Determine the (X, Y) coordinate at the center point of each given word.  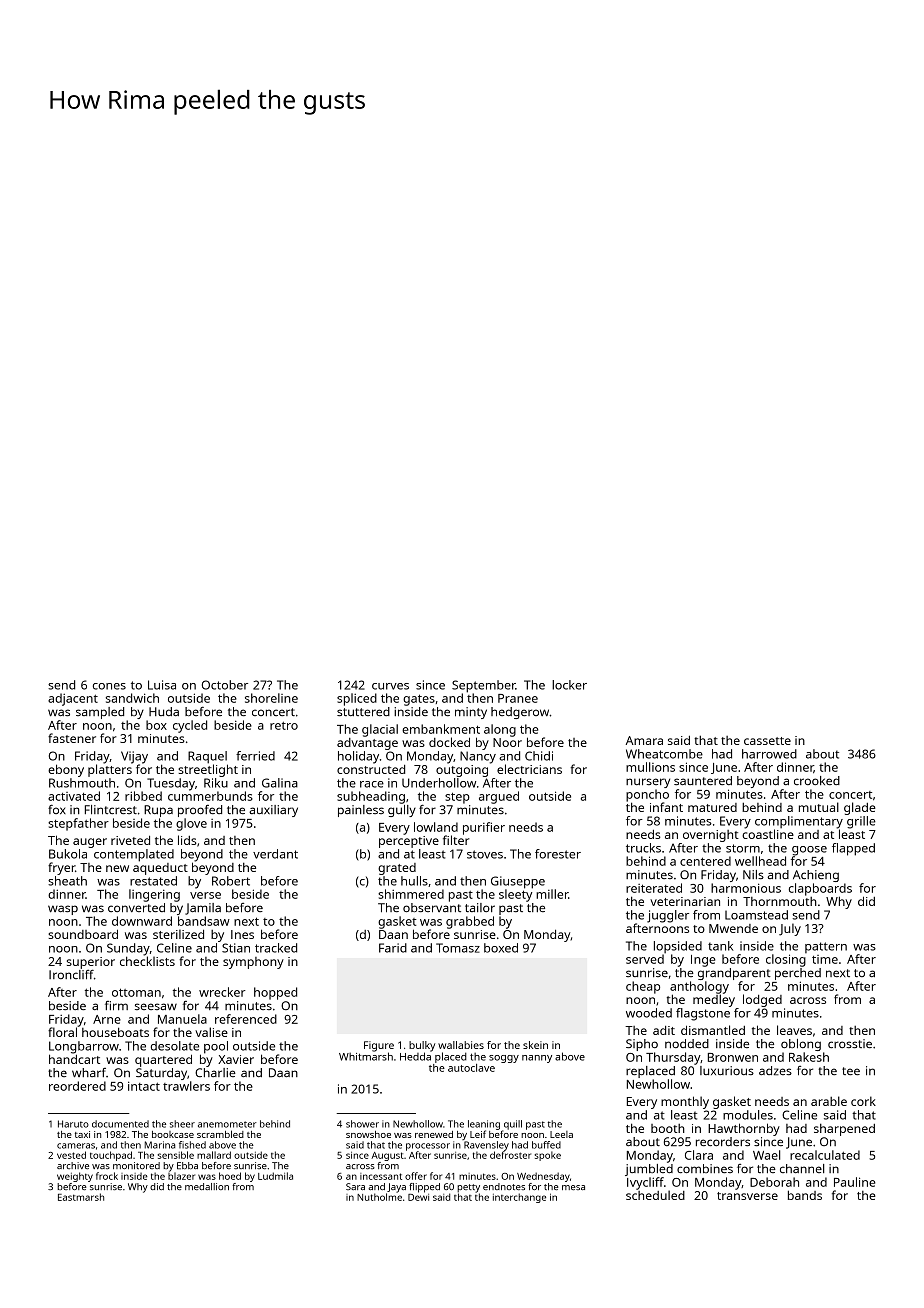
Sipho (642, 1045)
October (225, 685)
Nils (753, 874)
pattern (826, 947)
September (484, 686)
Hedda (415, 1056)
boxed (501, 948)
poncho (647, 795)
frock (107, 1176)
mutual (819, 807)
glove (191, 824)
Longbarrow (84, 1047)
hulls (414, 881)
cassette (767, 741)
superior (91, 963)
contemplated (134, 855)
